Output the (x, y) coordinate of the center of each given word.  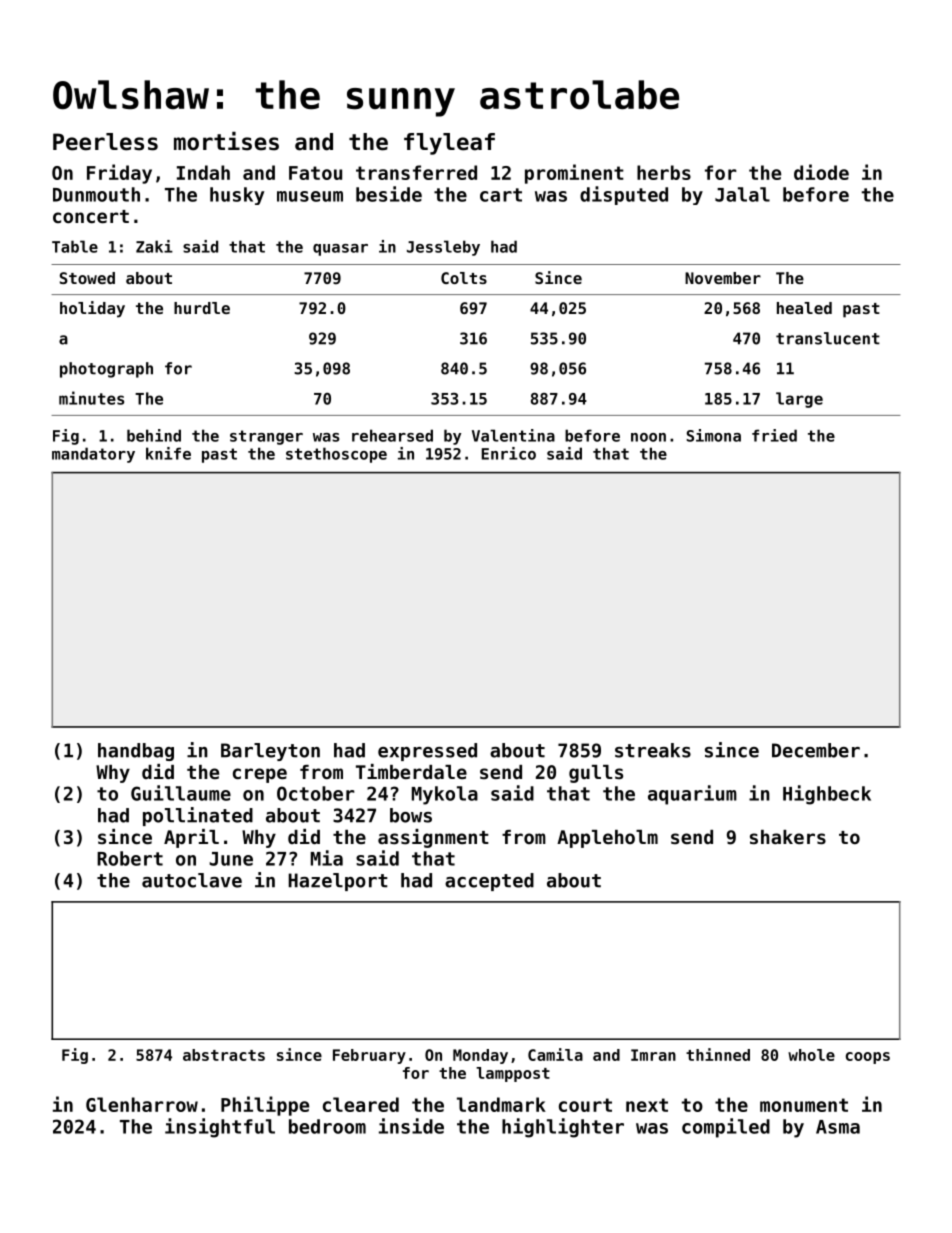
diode (821, 172)
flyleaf (449, 144)
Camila (555, 1054)
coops (868, 1058)
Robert (130, 858)
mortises (226, 141)
